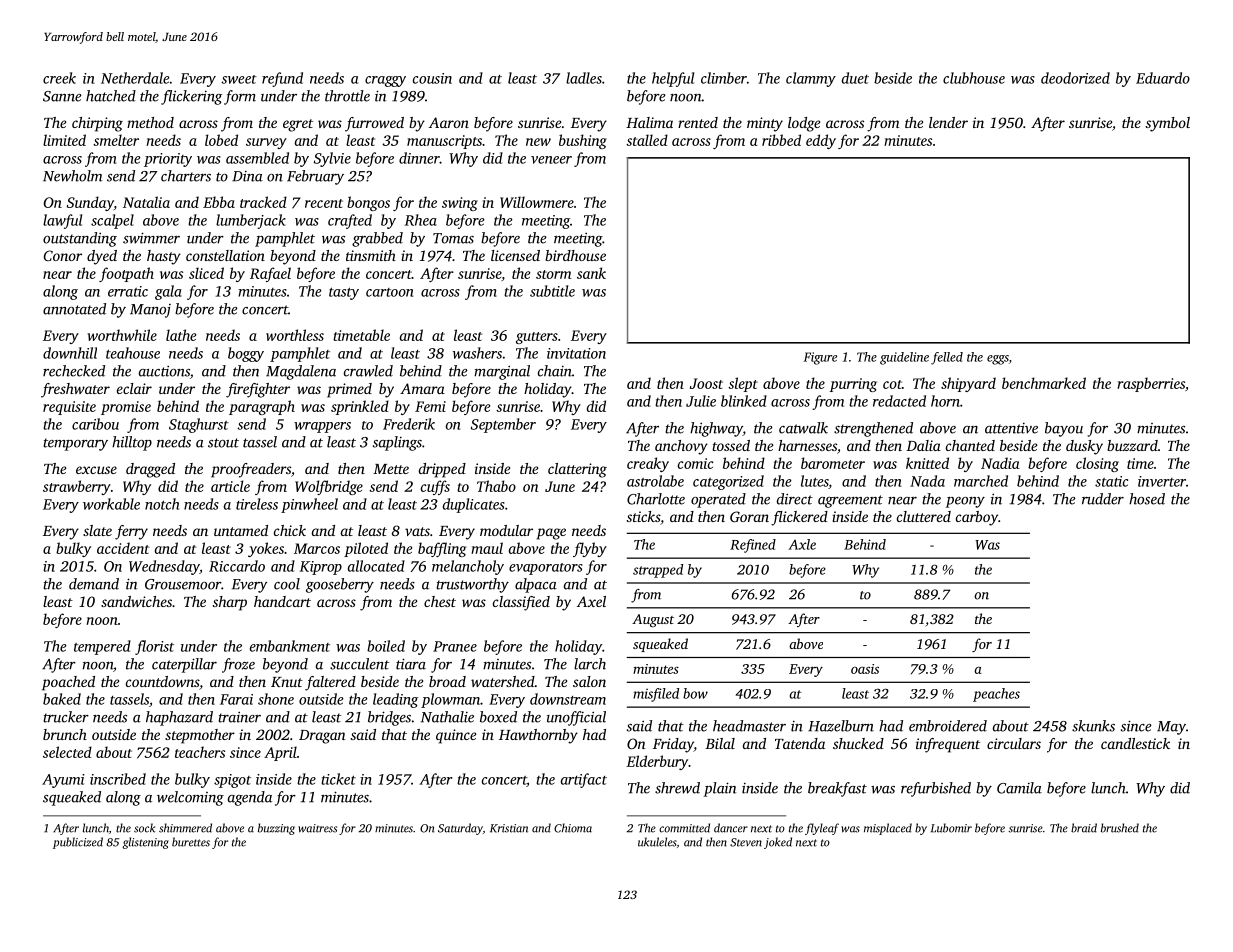 The height and width of the page is (952, 1233). I want to click on promise, so click(126, 408).
